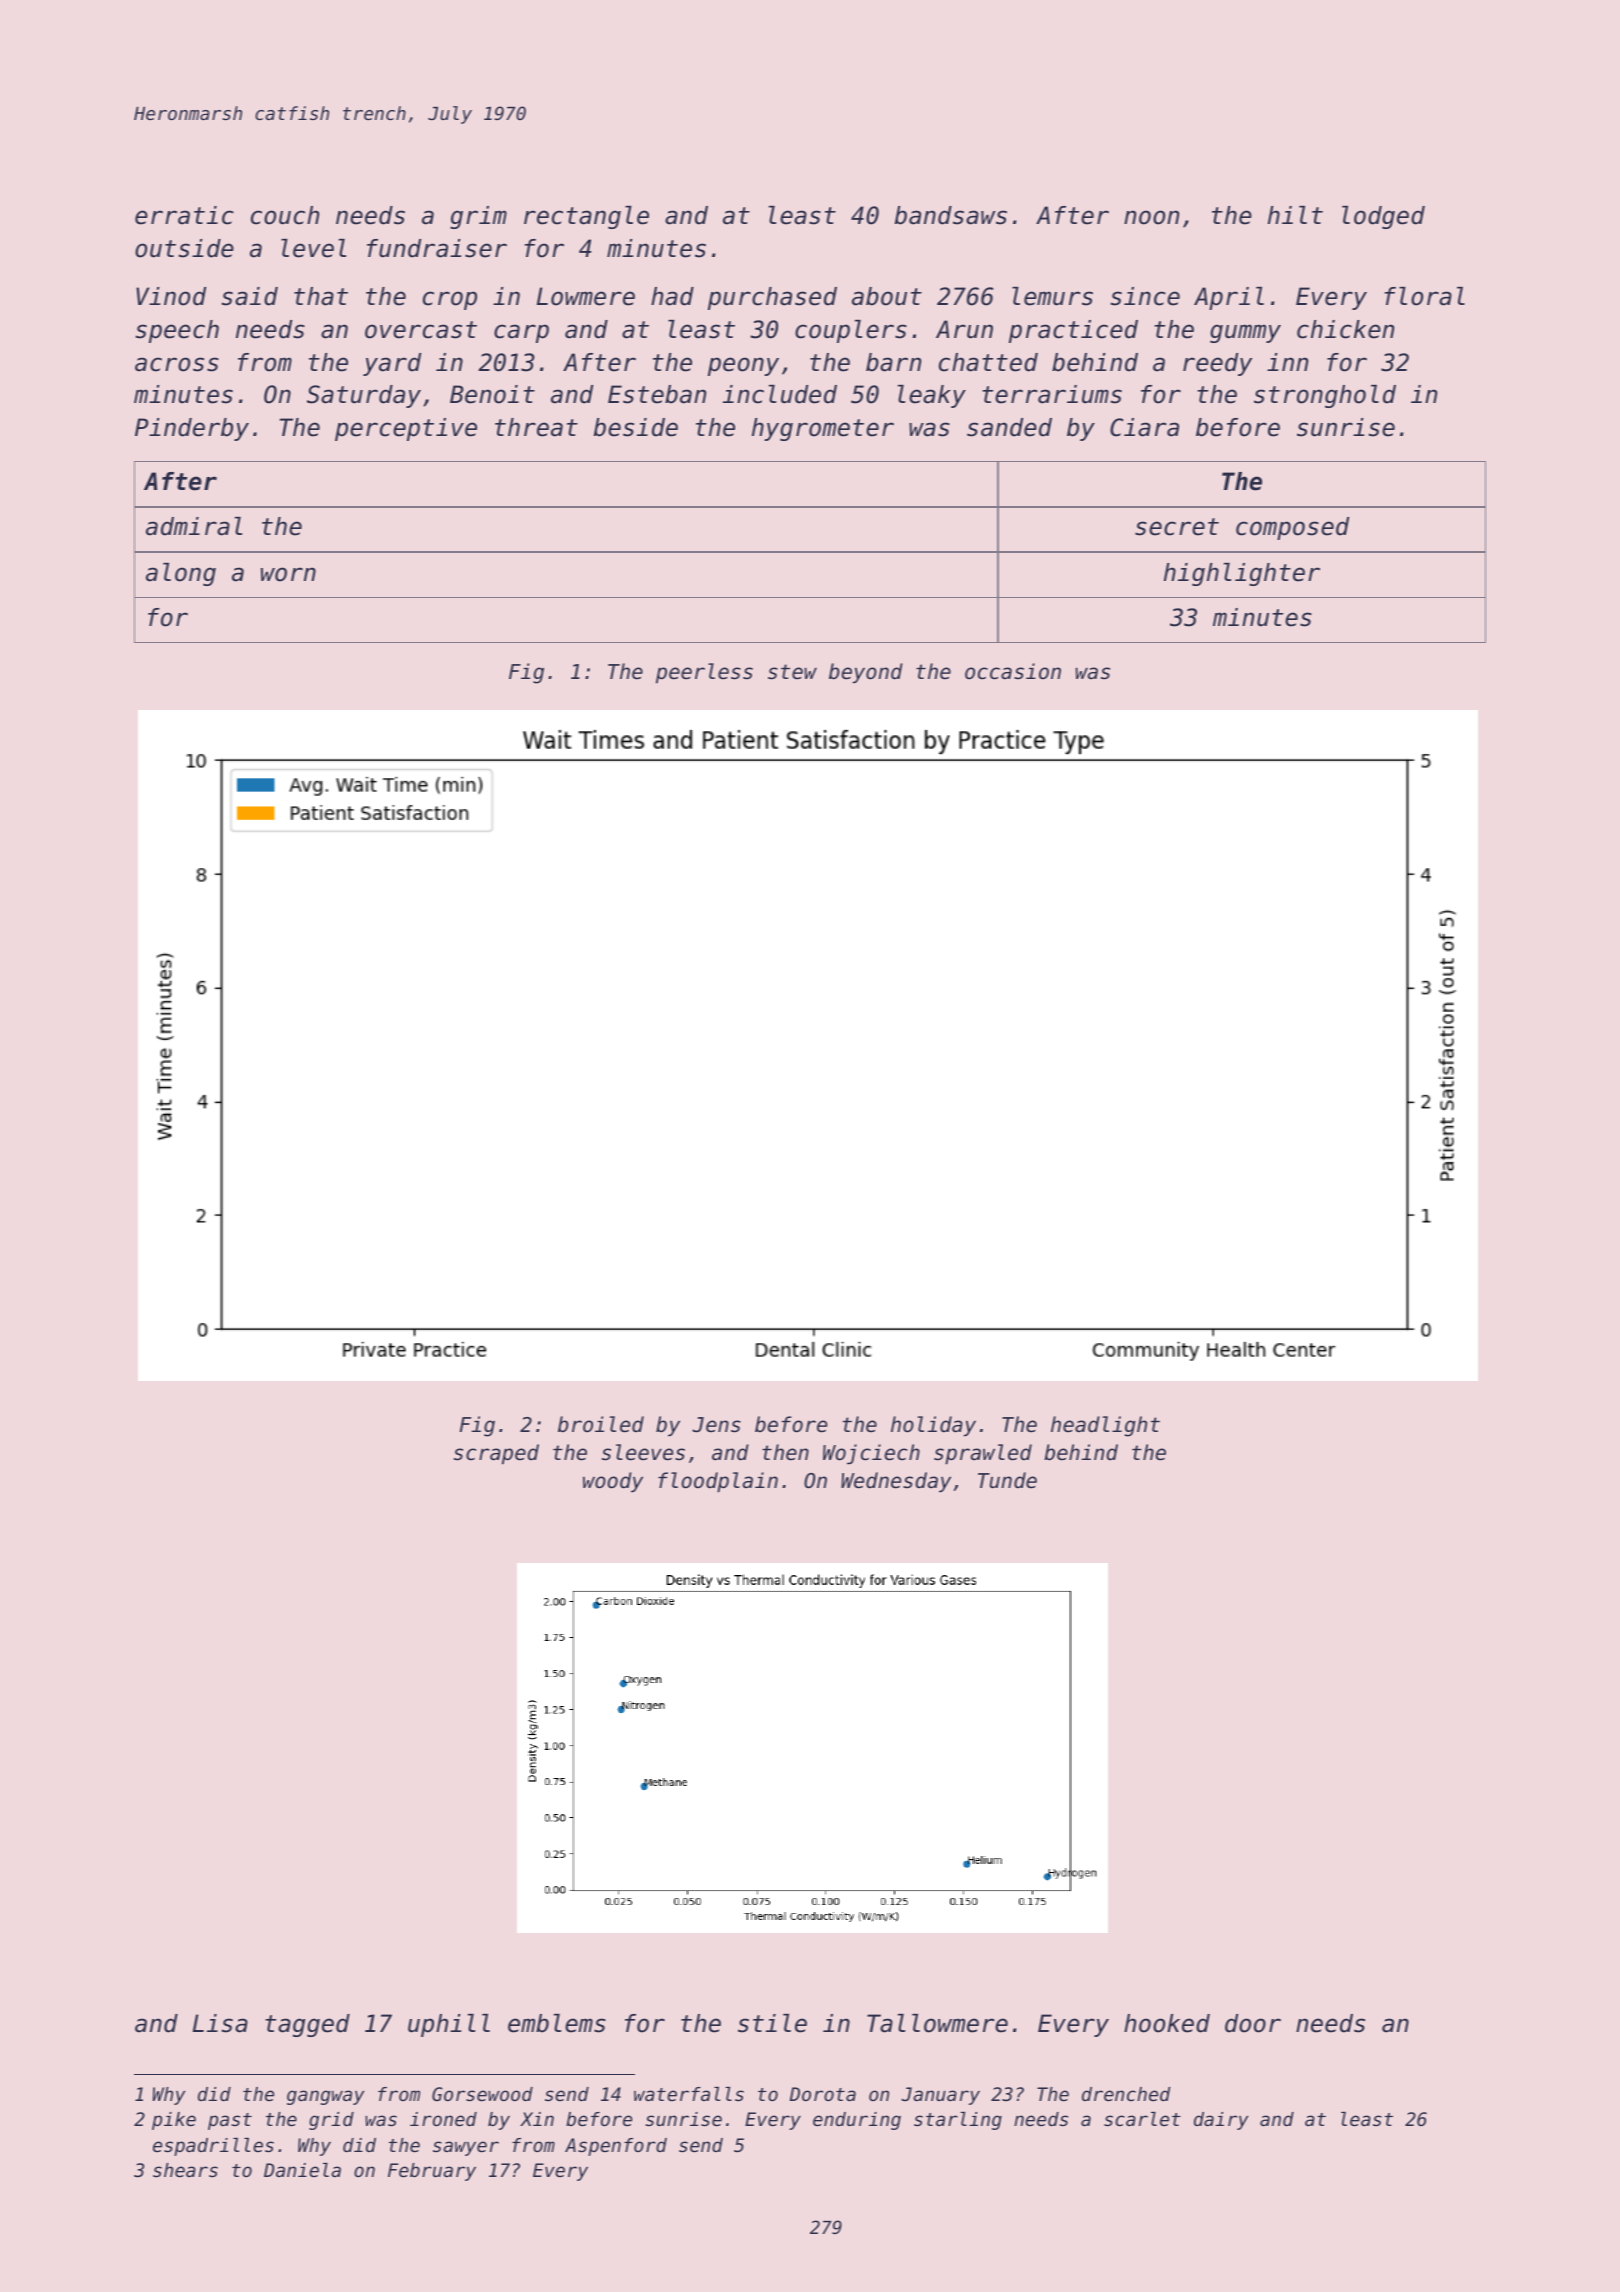 The image size is (1620, 2292). What do you see at coordinates (951, 215) in the image?
I see `bandsaws` at bounding box center [951, 215].
